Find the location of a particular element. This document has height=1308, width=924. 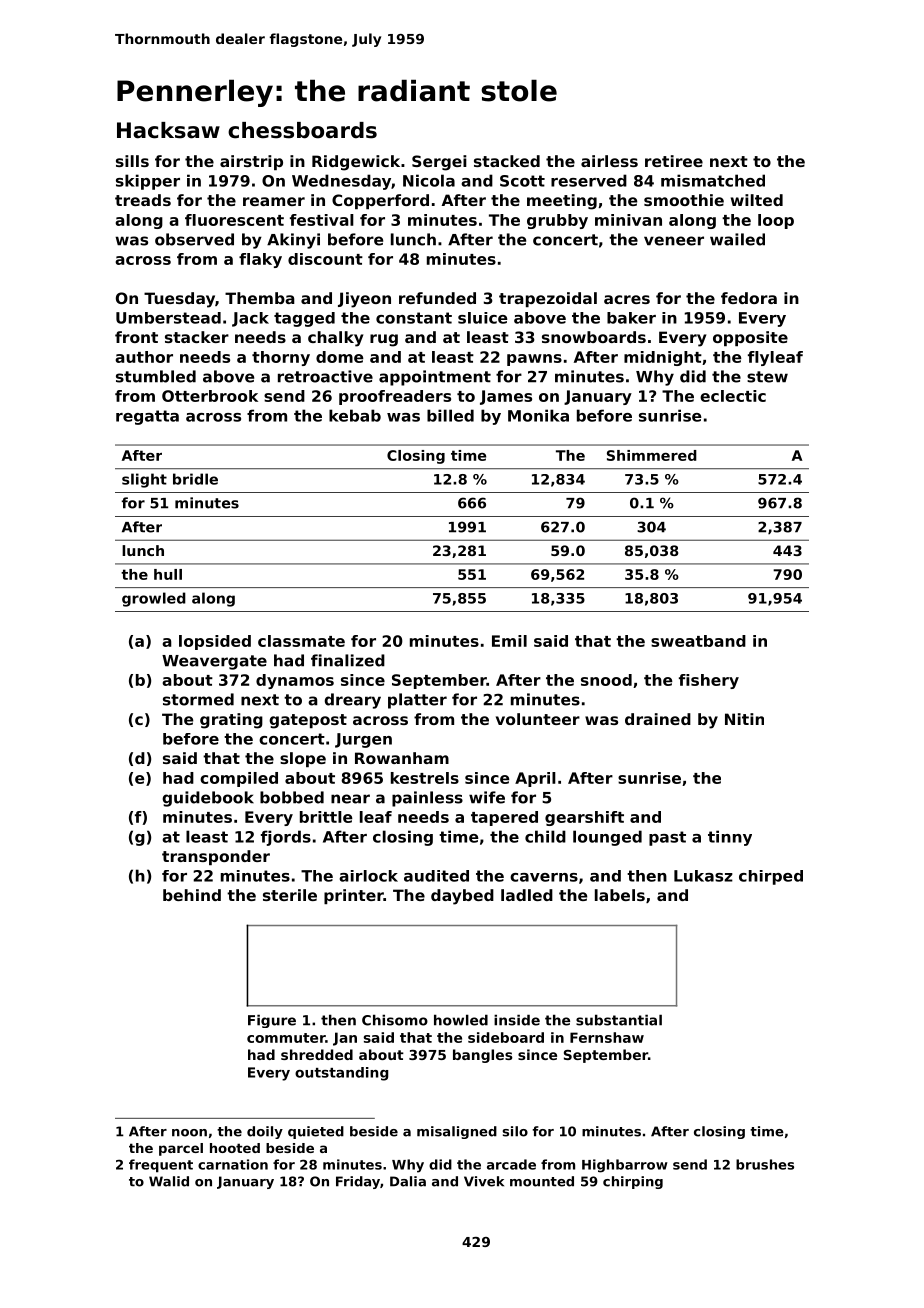

kebab is located at coordinates (355, 415).
